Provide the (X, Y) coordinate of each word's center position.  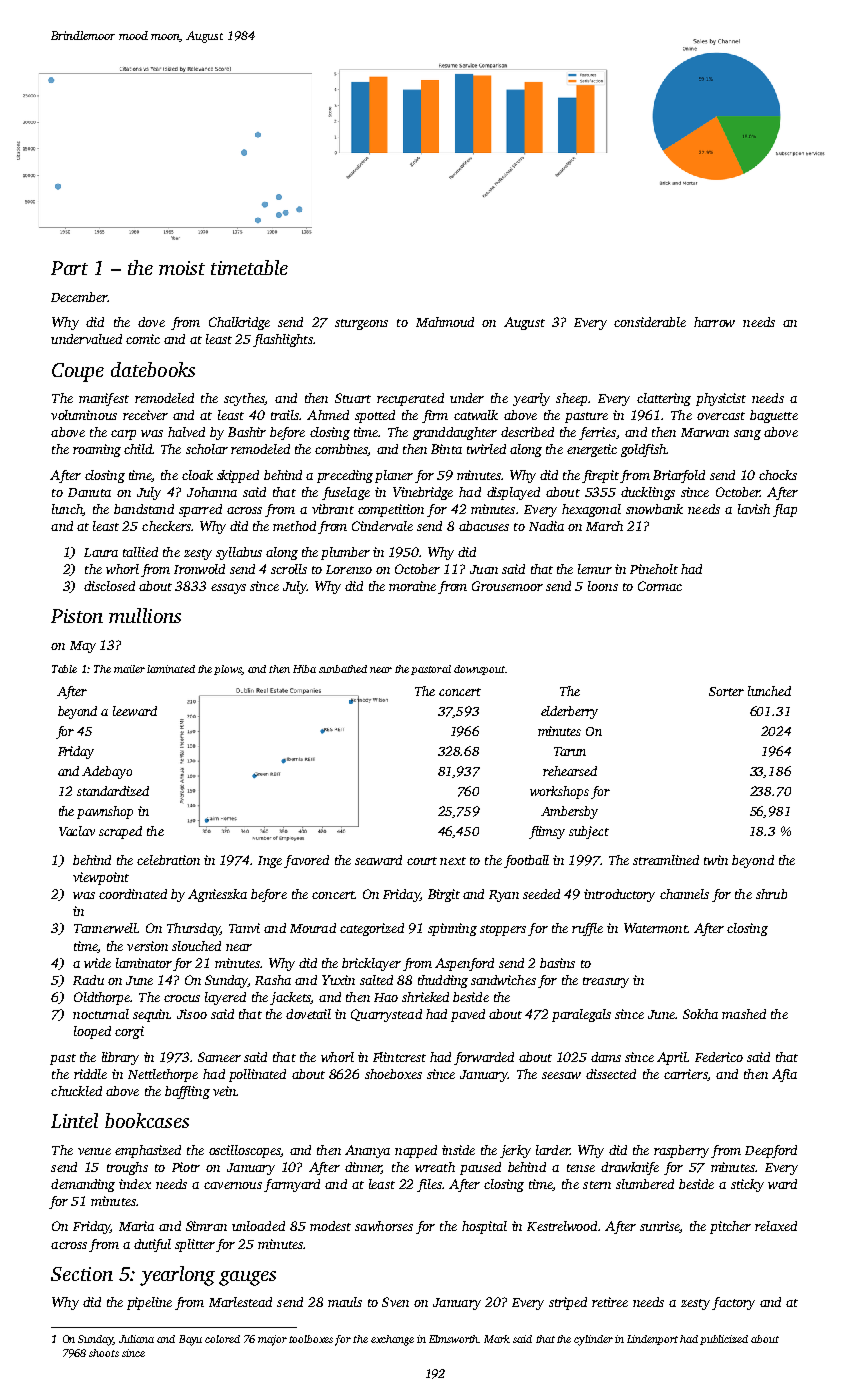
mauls (345, 1302)
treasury (606, 982)
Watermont (655, 928)
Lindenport (652, 1340)
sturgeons (361, 324)
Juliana (136, 1339)
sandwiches (503, 980)
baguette (774, 416)
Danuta (89, 492)
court (422, 861)
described (527, 432)
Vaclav (77, 831)
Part (69, 268)
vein (224, 1091)
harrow (714, 322)
